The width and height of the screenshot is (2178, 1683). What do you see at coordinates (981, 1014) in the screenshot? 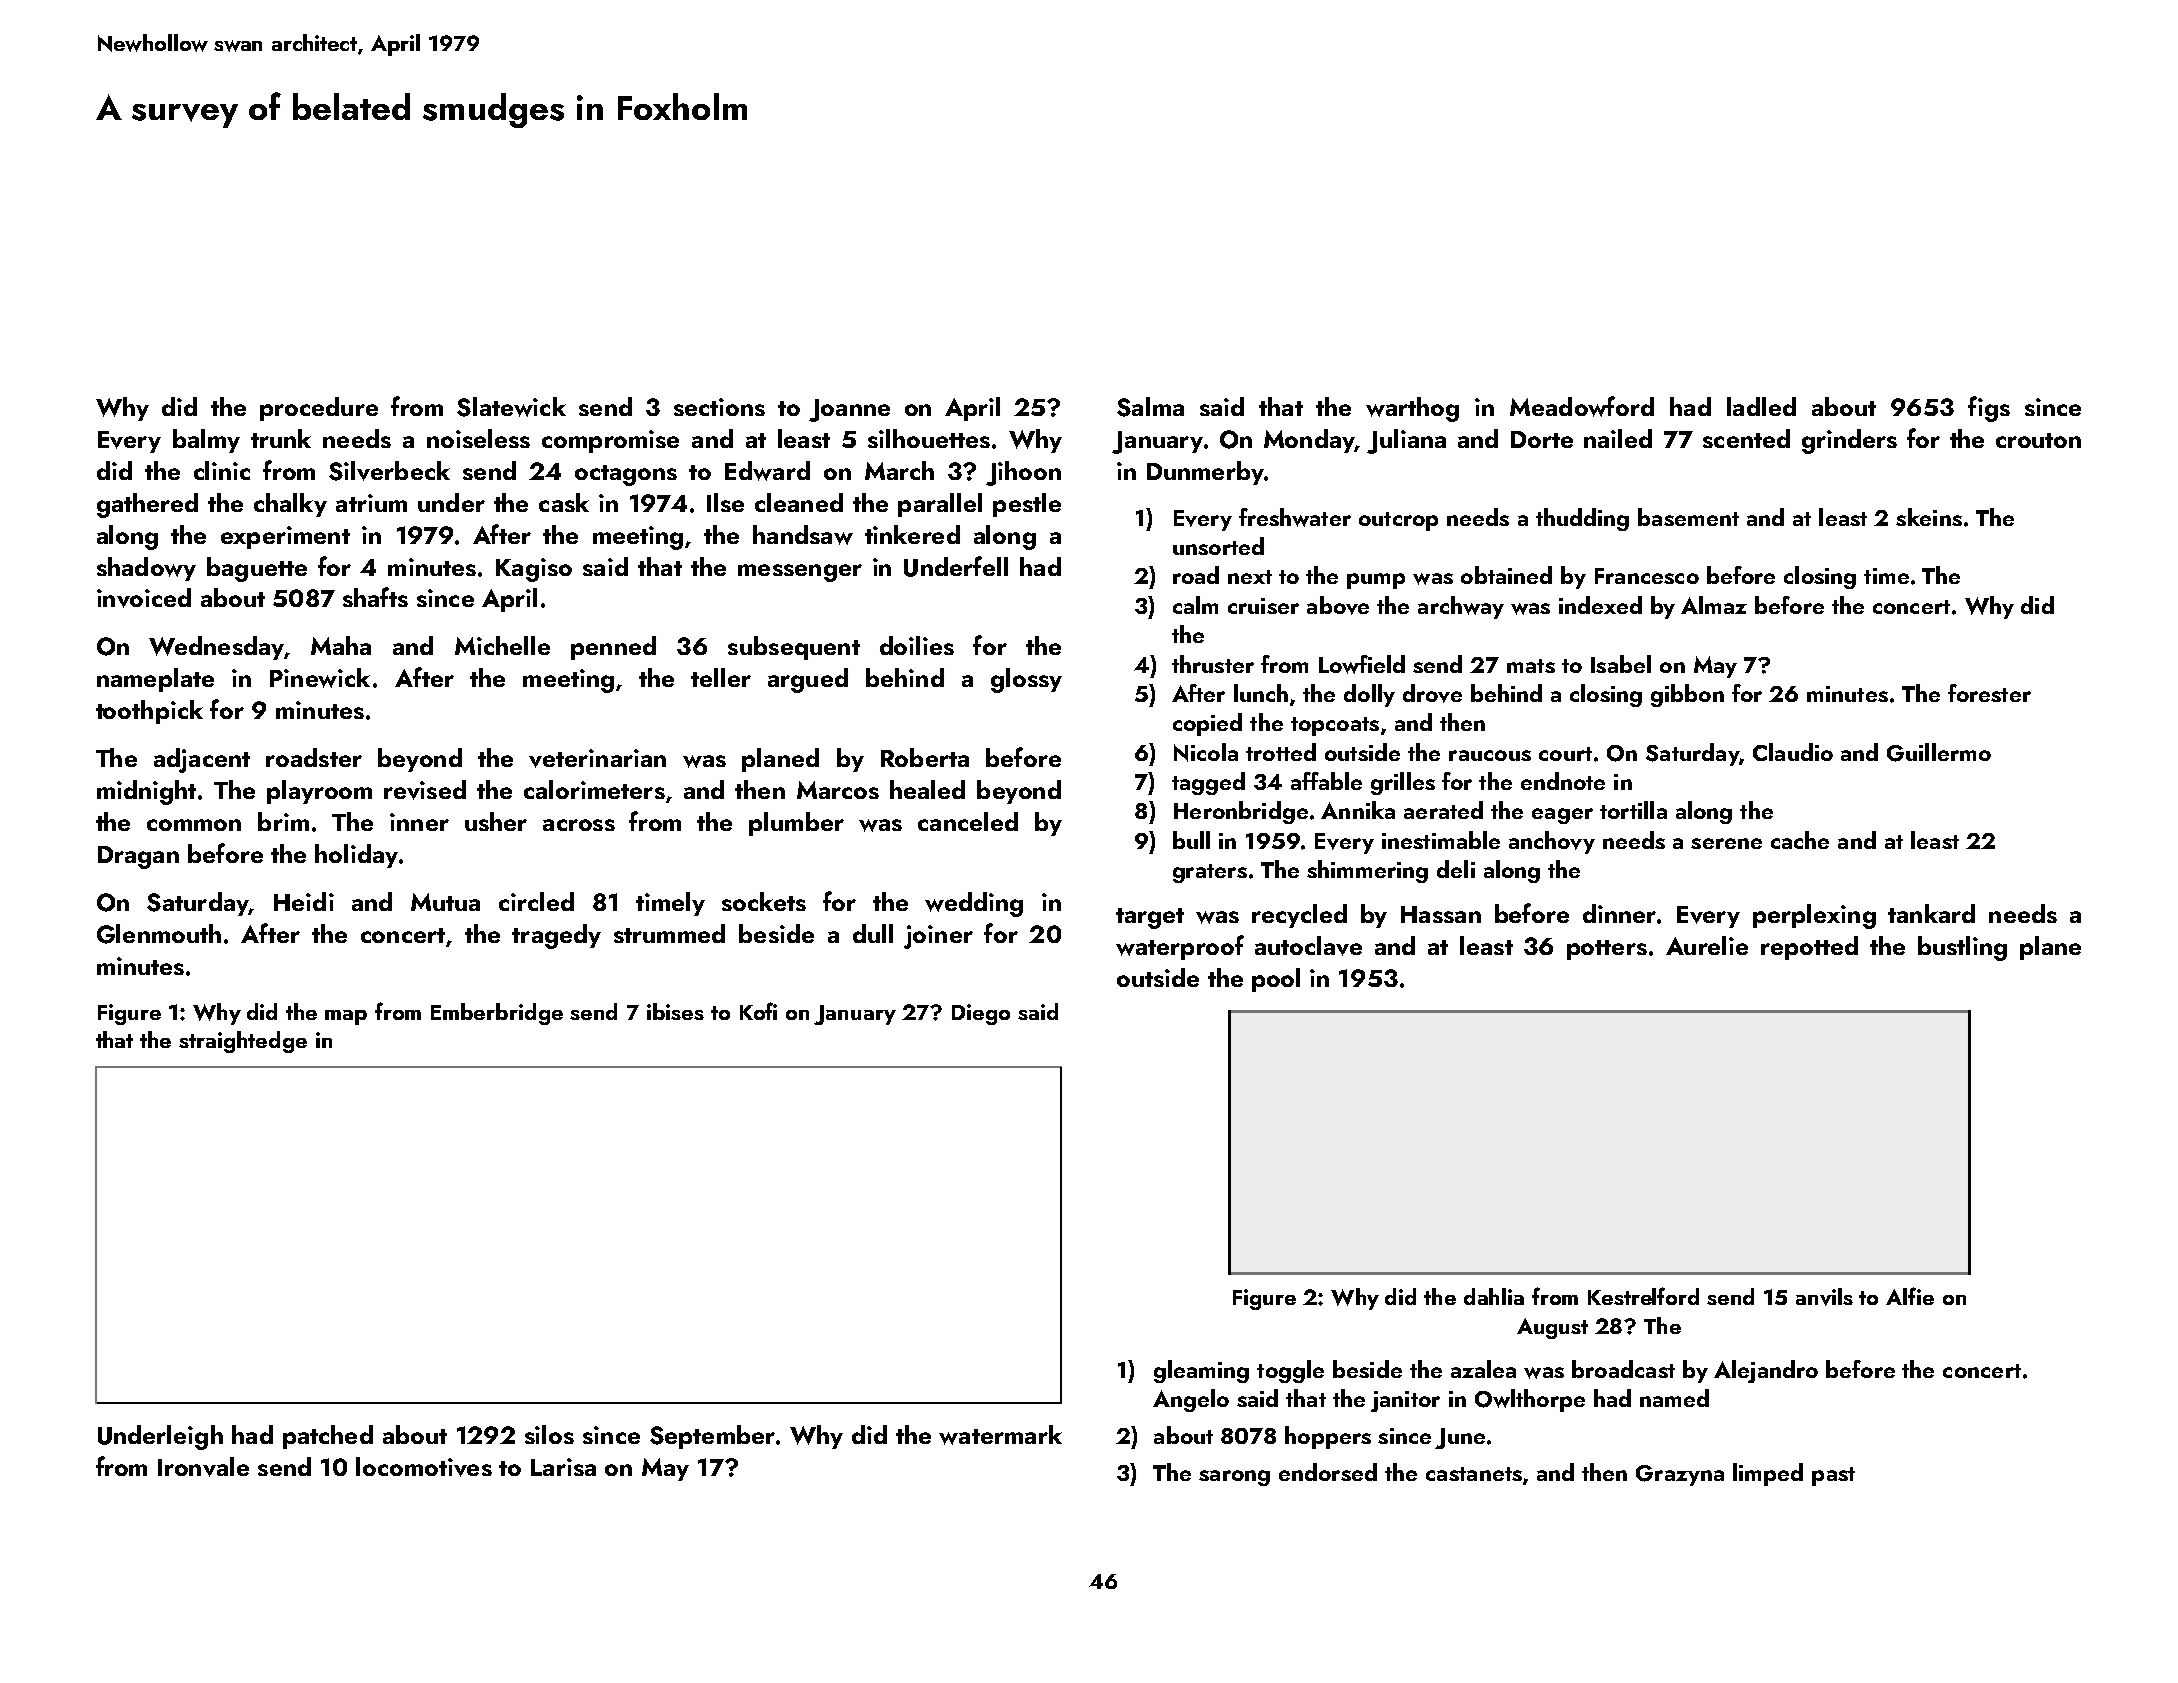
I see `Diego` at bounding box center [981, 1014].
